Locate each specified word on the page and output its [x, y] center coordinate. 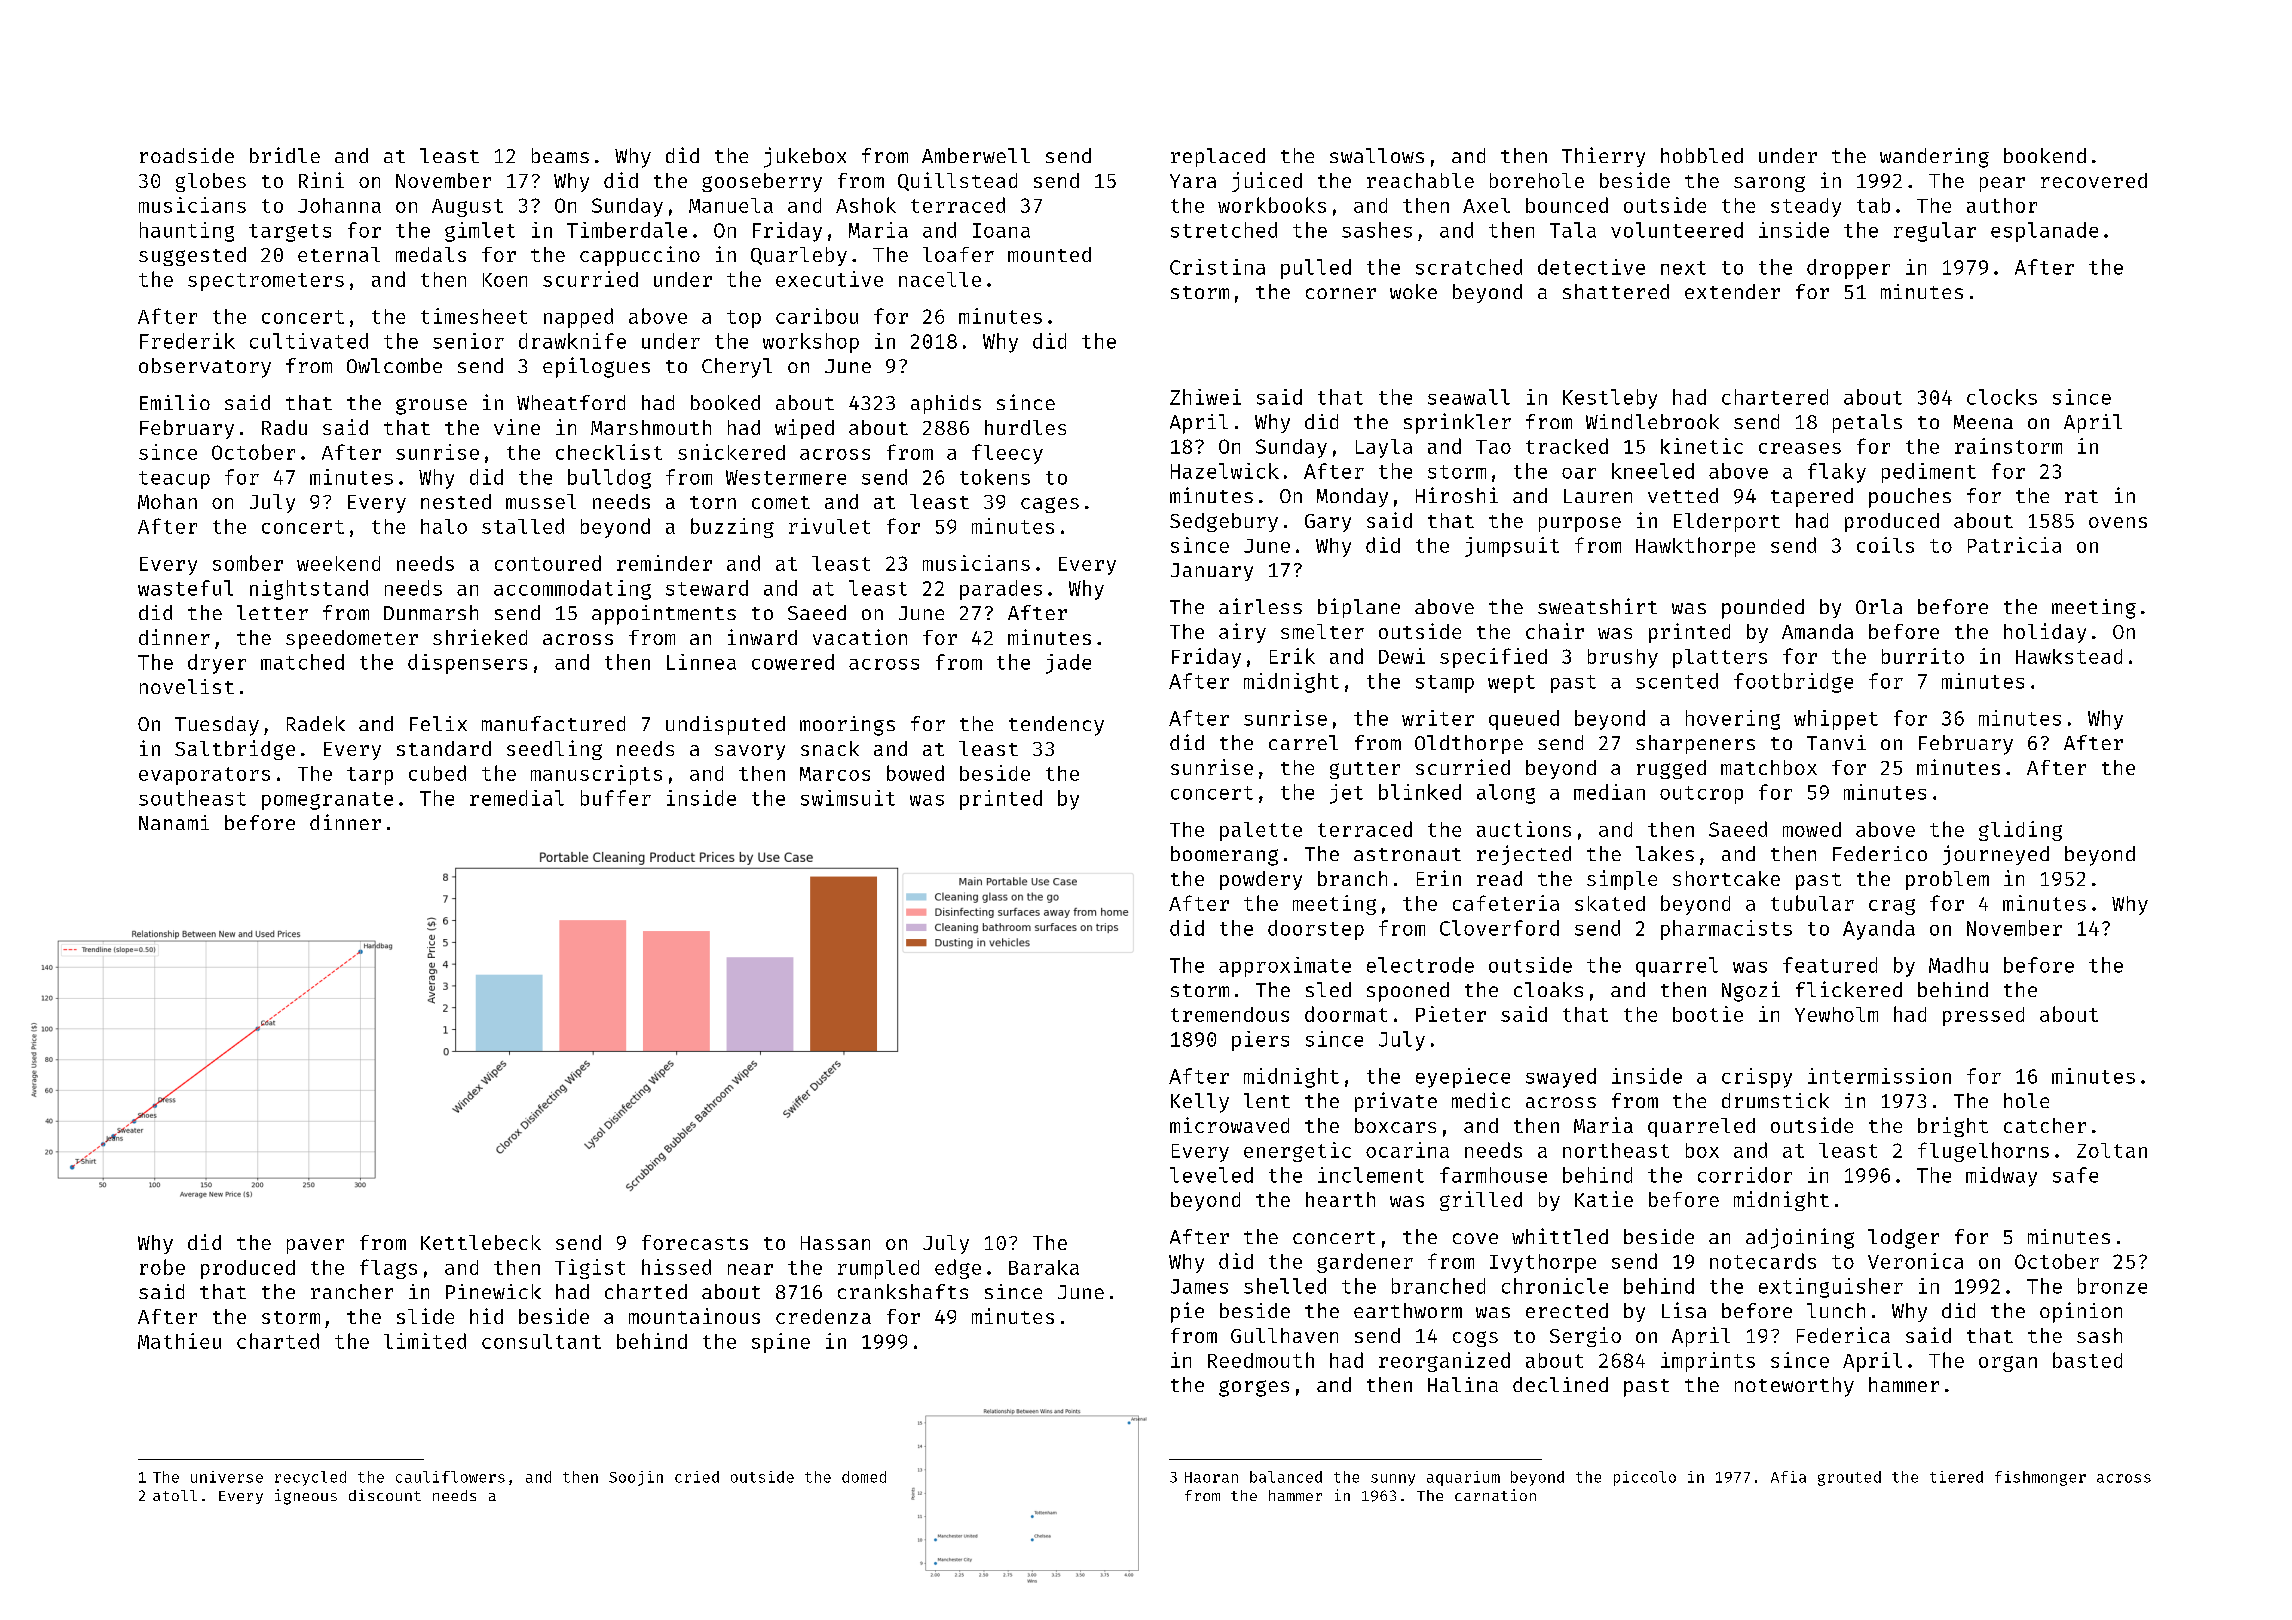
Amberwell [976, 155]
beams [560, 155]
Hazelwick [1225, 471]
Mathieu [179, 1341]
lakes [1665, 853]
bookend [2045, 155]
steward [707, 588]
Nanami [174, 822]
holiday [2045, 633]
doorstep [1316, 930]
